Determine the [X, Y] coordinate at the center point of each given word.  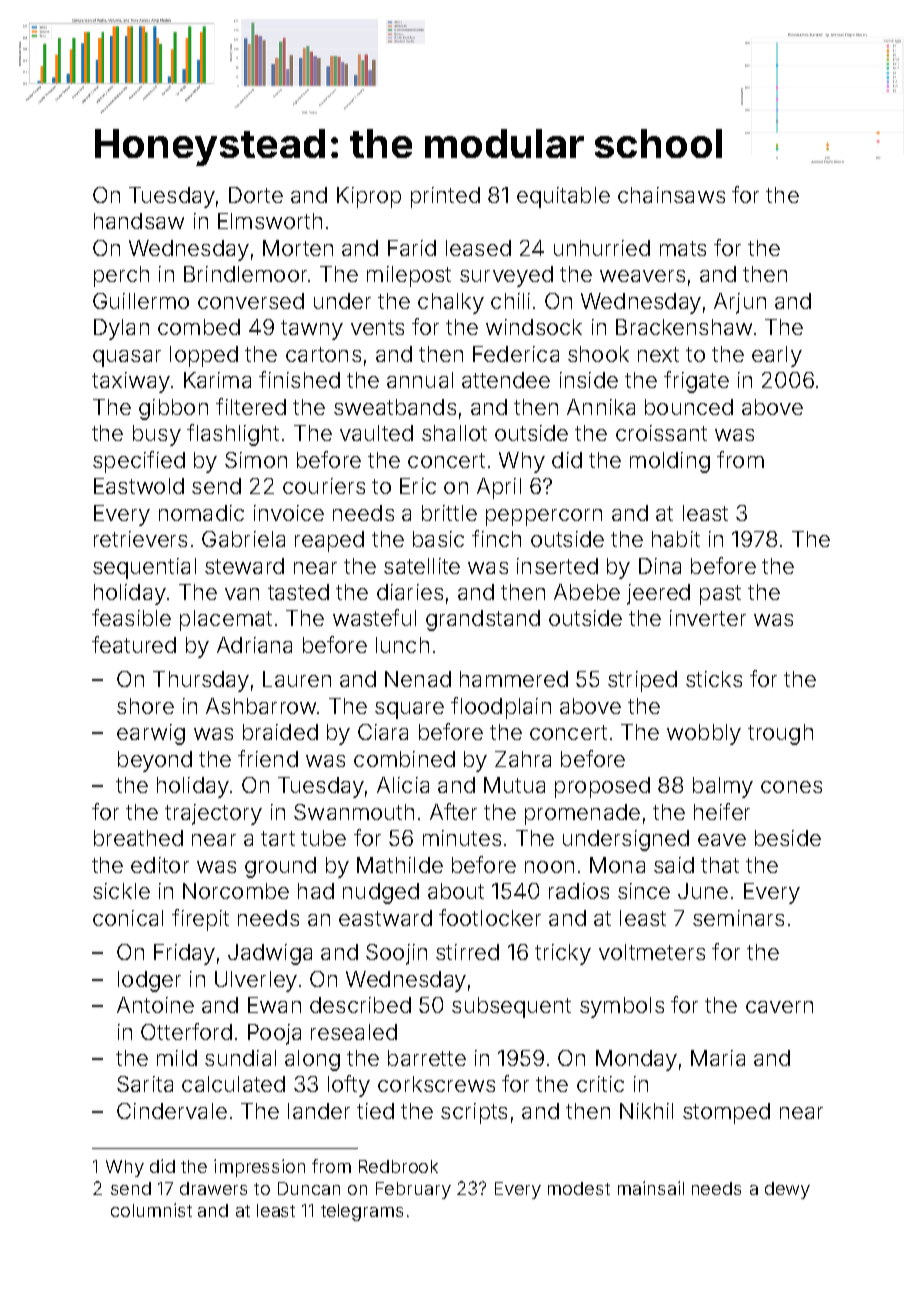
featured [134, 644]
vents [377, 327]
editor [160, 865]
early [777, 356]
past [720, 595]
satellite [422, 566]
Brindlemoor [245, 274]
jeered [658, 594]
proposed [602, 787]
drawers [213, 1188]
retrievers [140, 539]
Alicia [403, 785]
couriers [324, 486]
